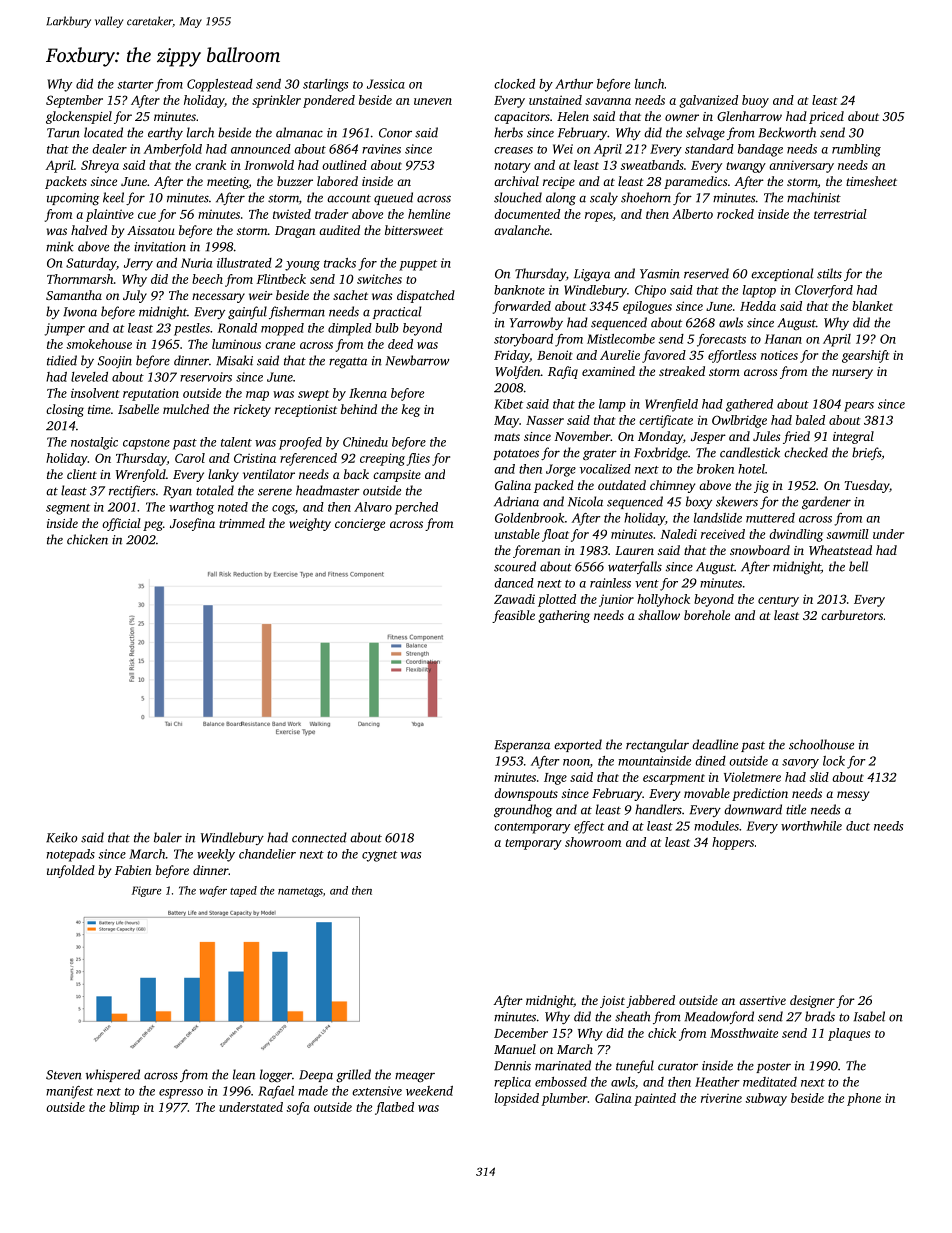 This screenshot has width=952, height=1233. Describe the element at coordinates (89, 377) in the screenshot. I see `leveled` at that location.
